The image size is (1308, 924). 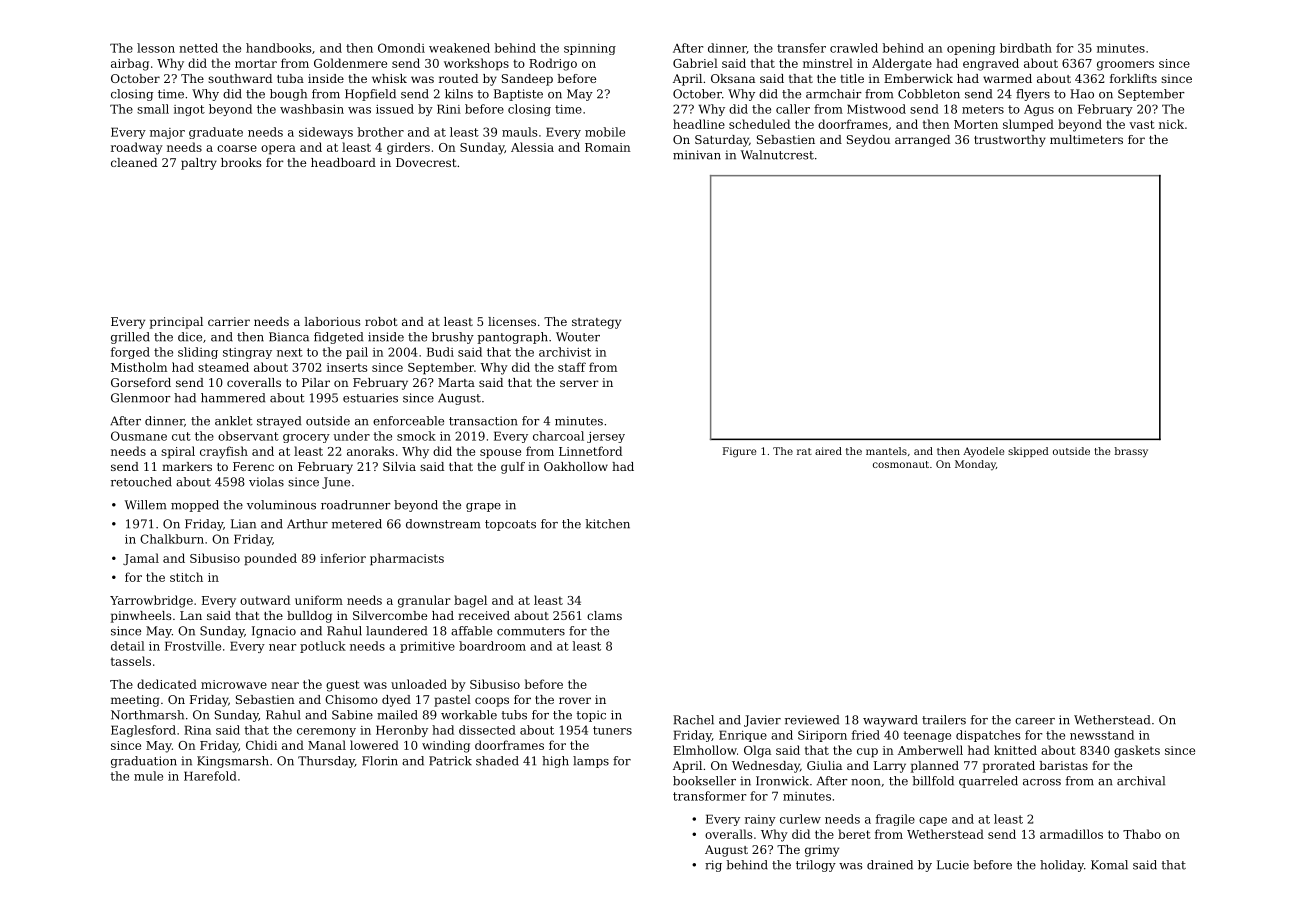 I want to click on mantels, so click(x=886, y=451).
